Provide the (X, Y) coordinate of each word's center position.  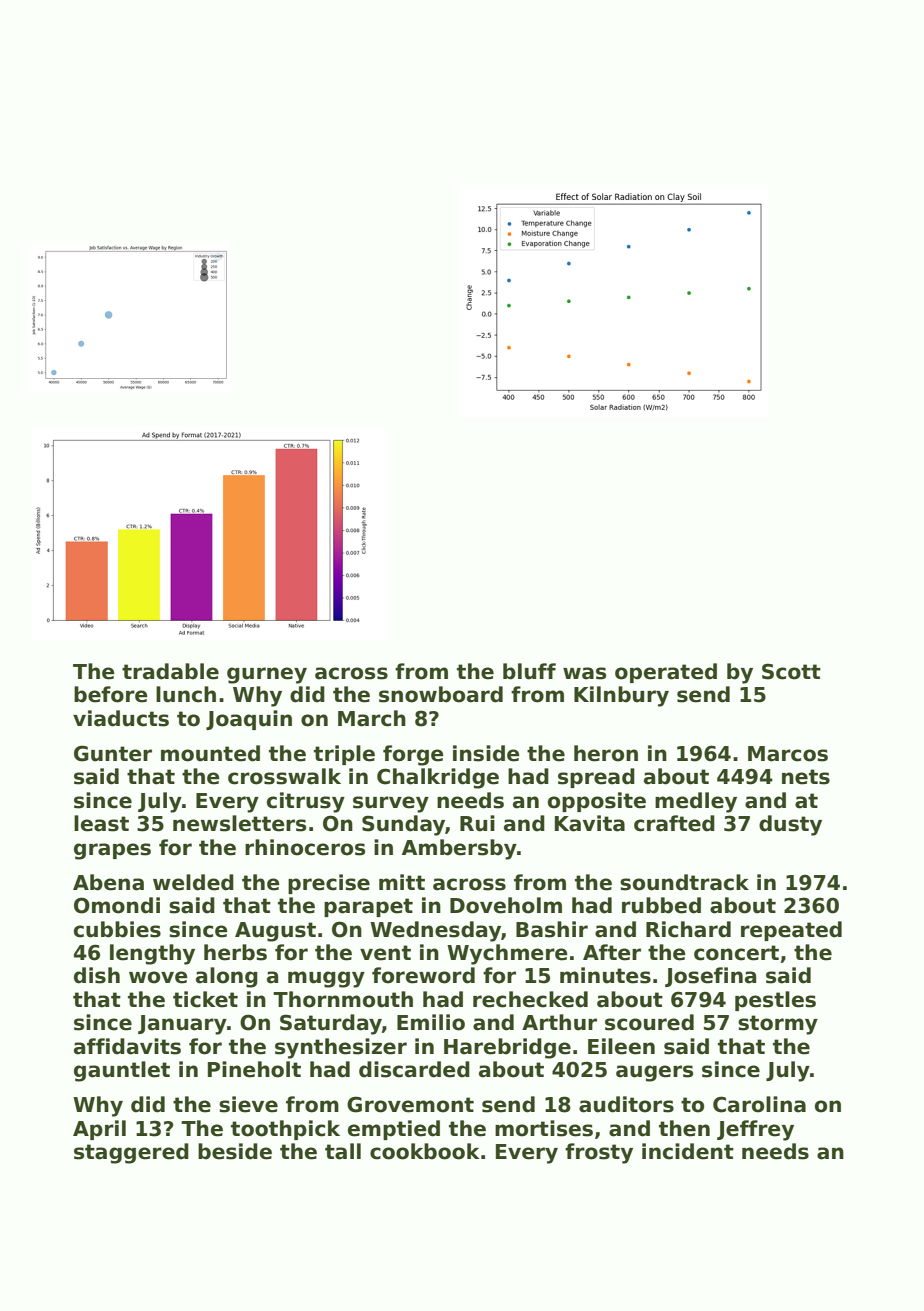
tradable (170, 671)
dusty (790, 825)
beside (235, 1151)
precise (329, 884)
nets (806, 777)
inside (486, 753)
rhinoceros (305, 847)
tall (343, 1151)
